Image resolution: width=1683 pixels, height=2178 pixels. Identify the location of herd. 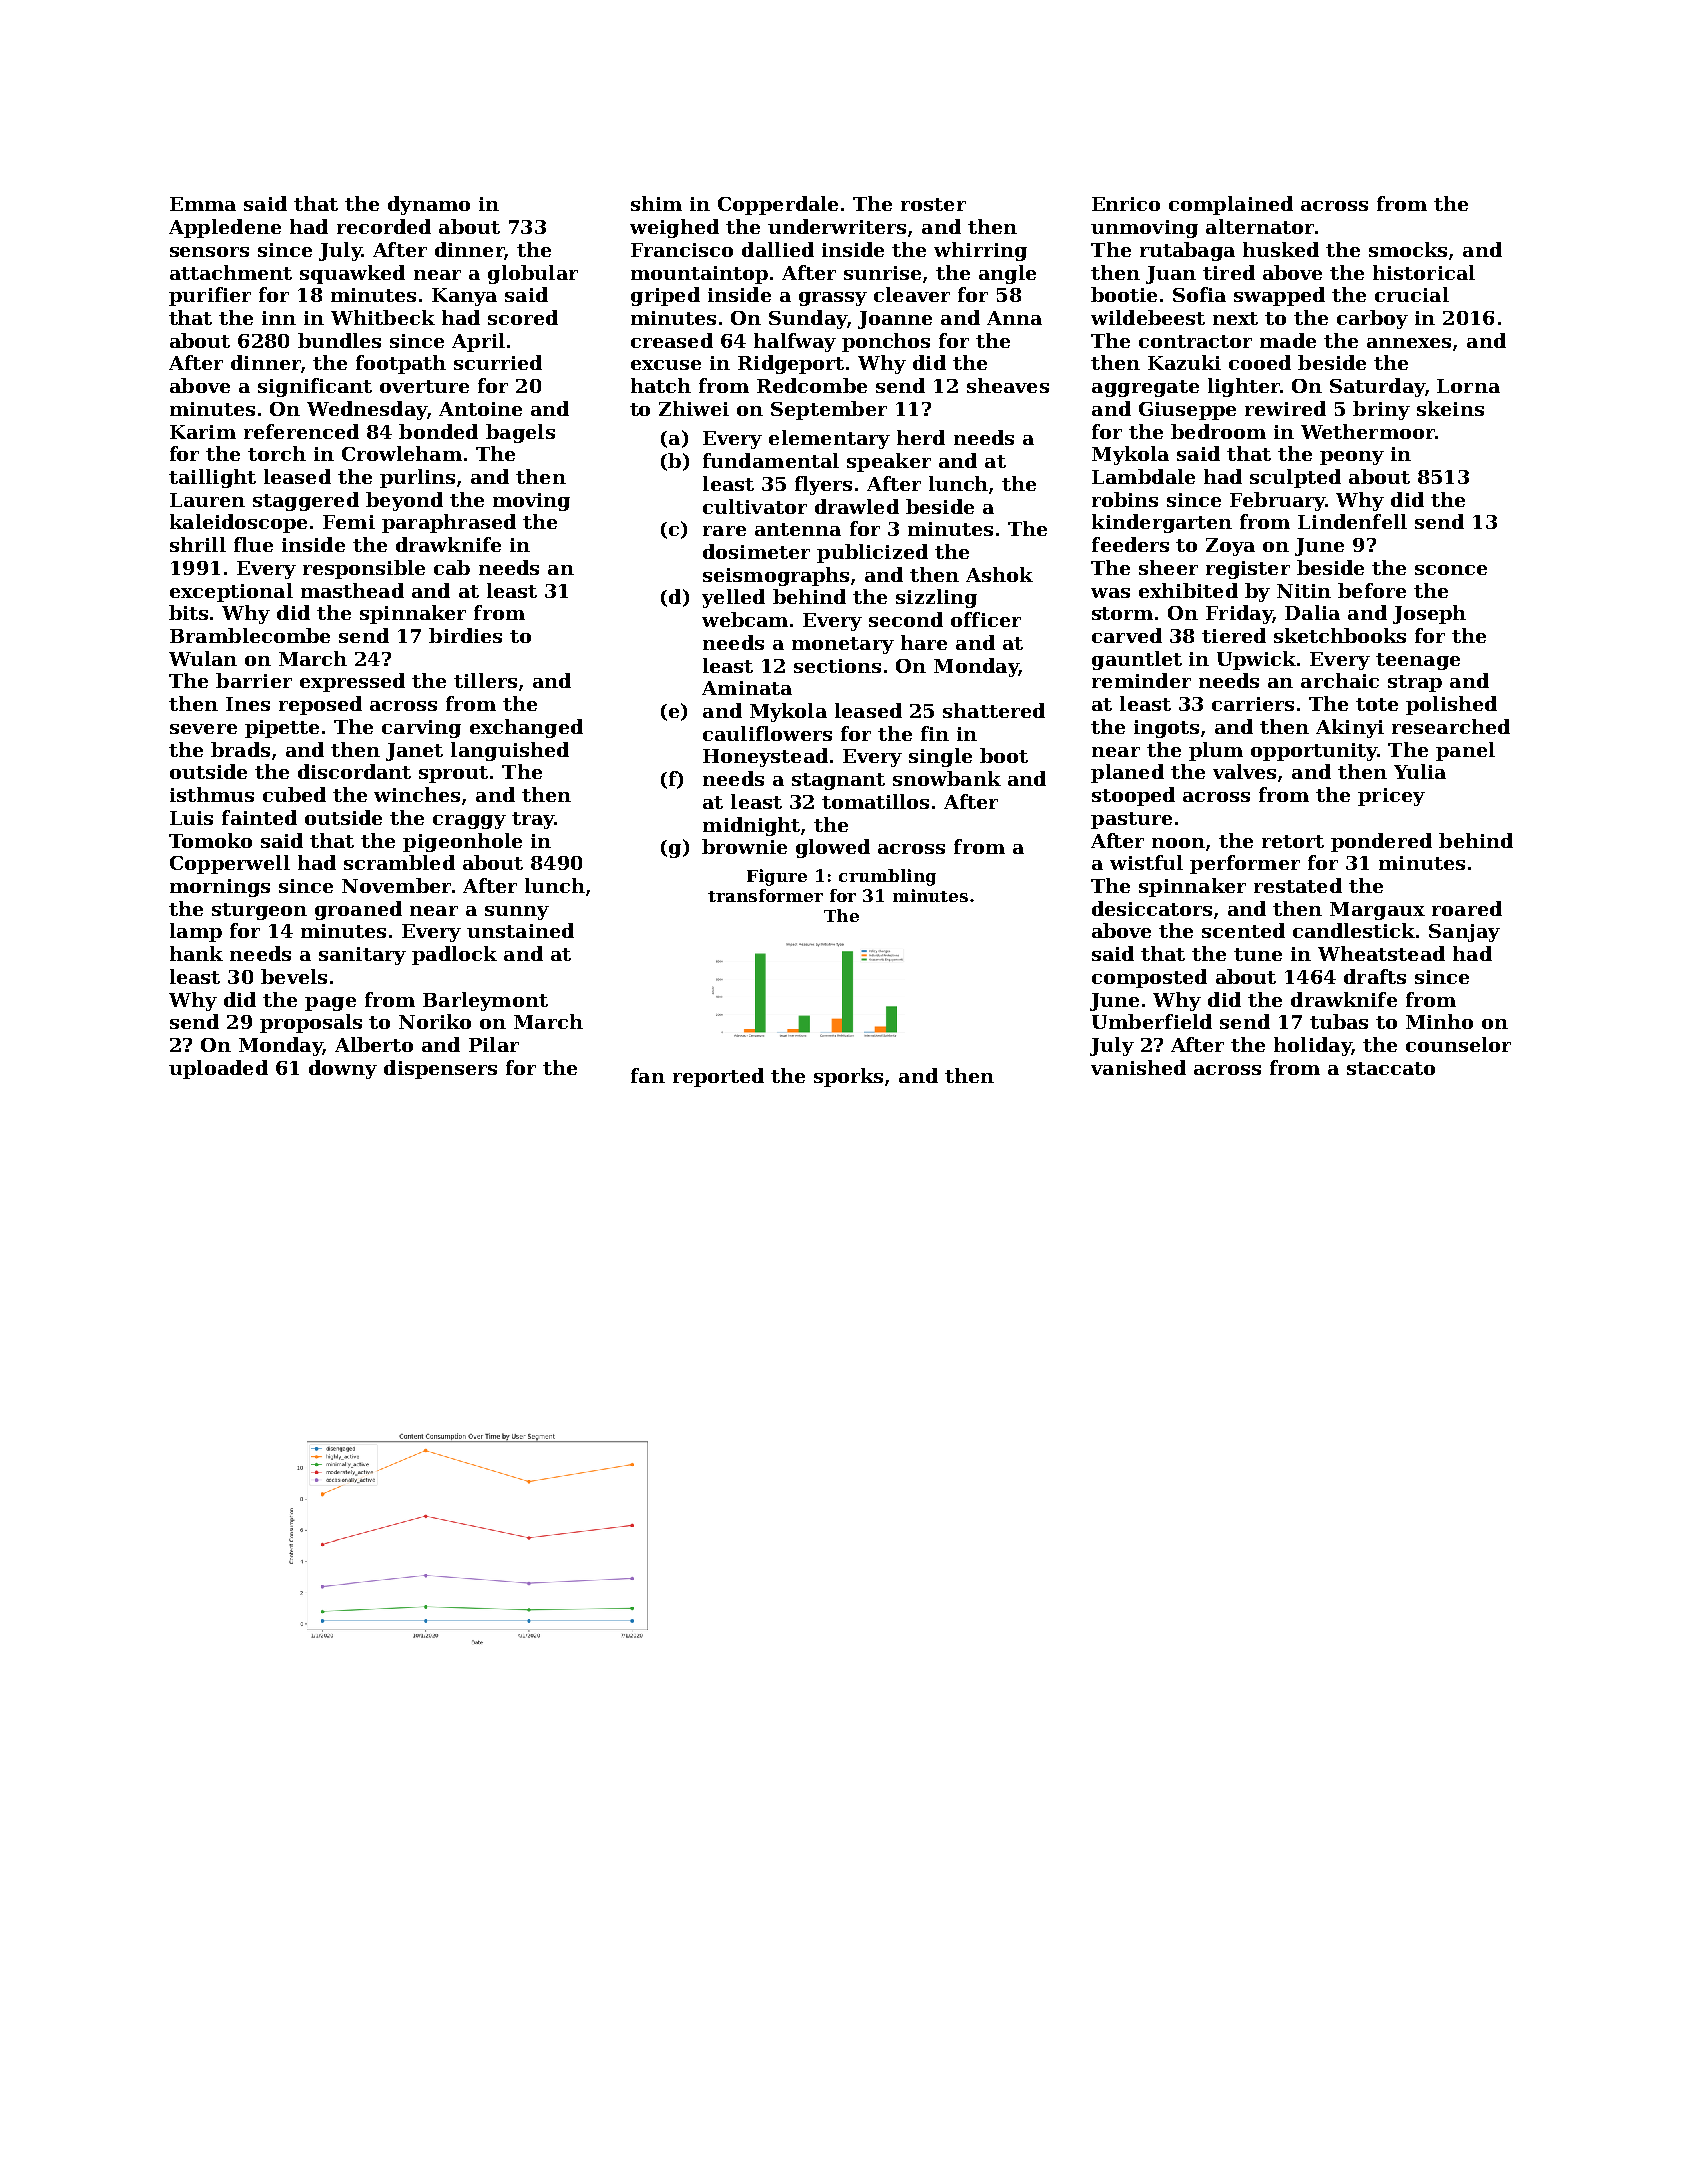
(921, 437).
